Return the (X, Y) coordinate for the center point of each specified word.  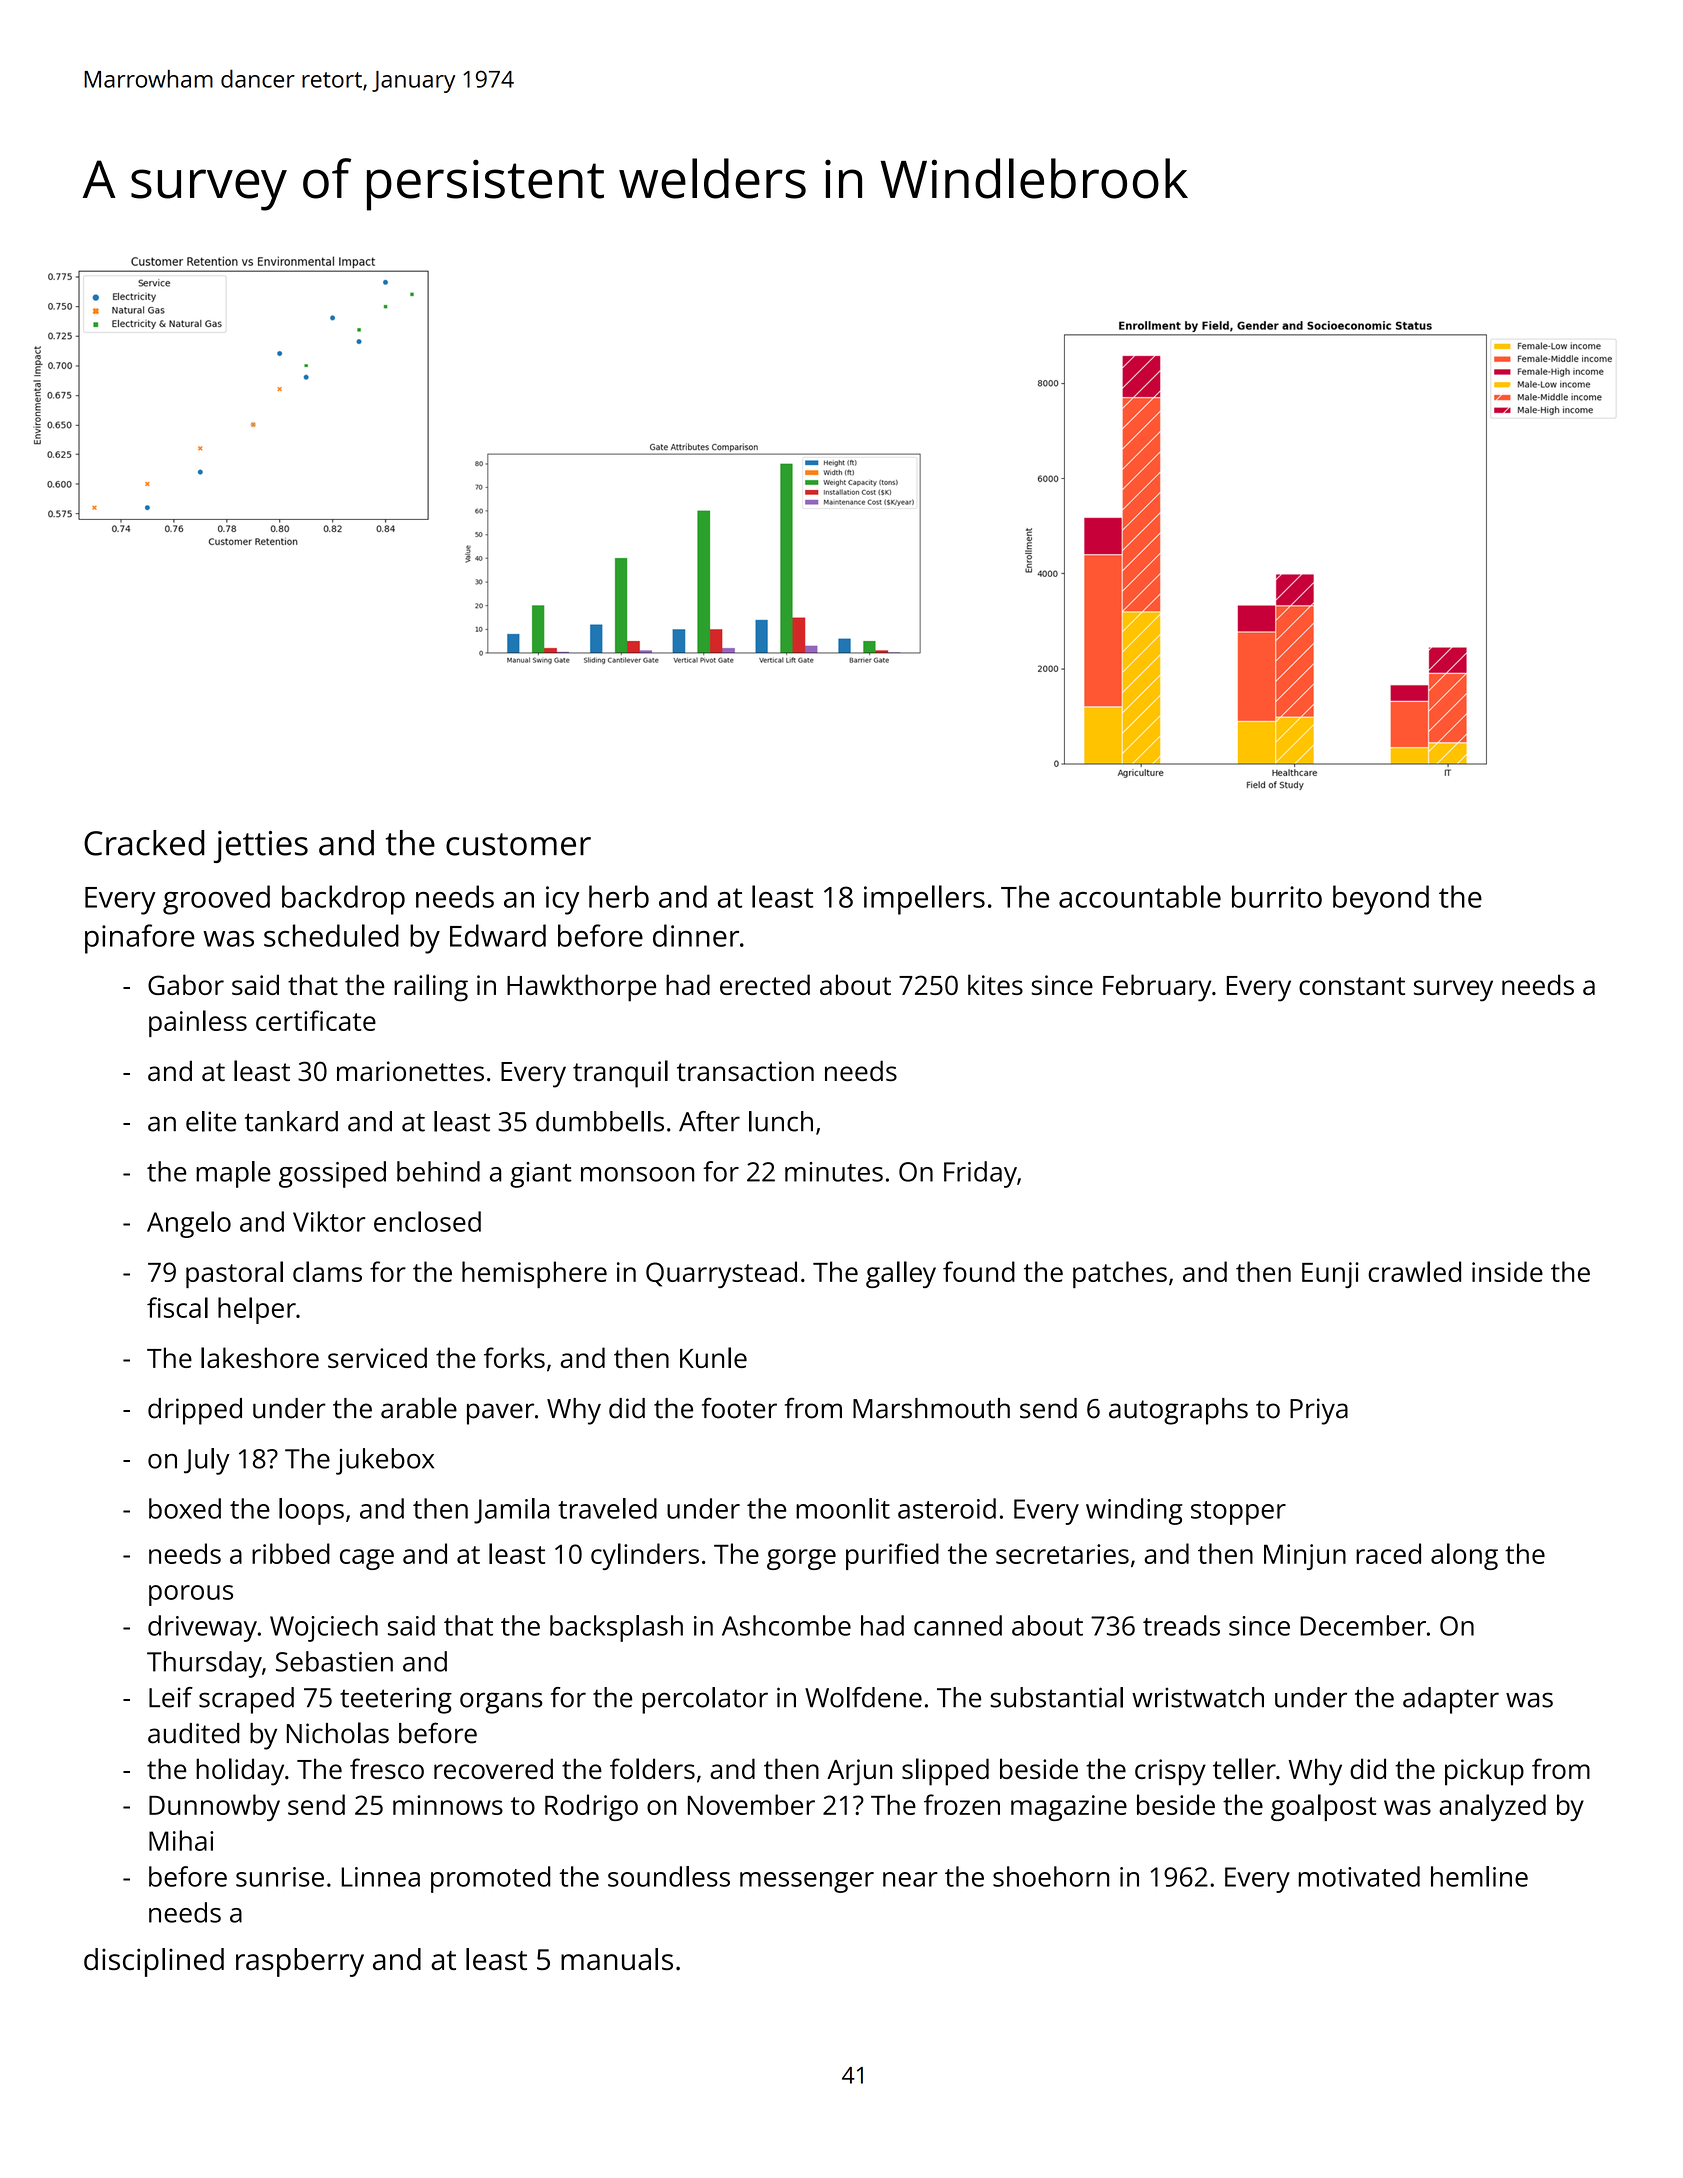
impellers (924, 900)
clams (327, 1271)
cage (367, 1559)
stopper (1238, 1513)
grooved (216, 900)
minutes (834, 1172)
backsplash (616, 1628)
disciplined (154, 1962)
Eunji (1330, 1275)
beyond (1381, 900)
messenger (807, 1882)
